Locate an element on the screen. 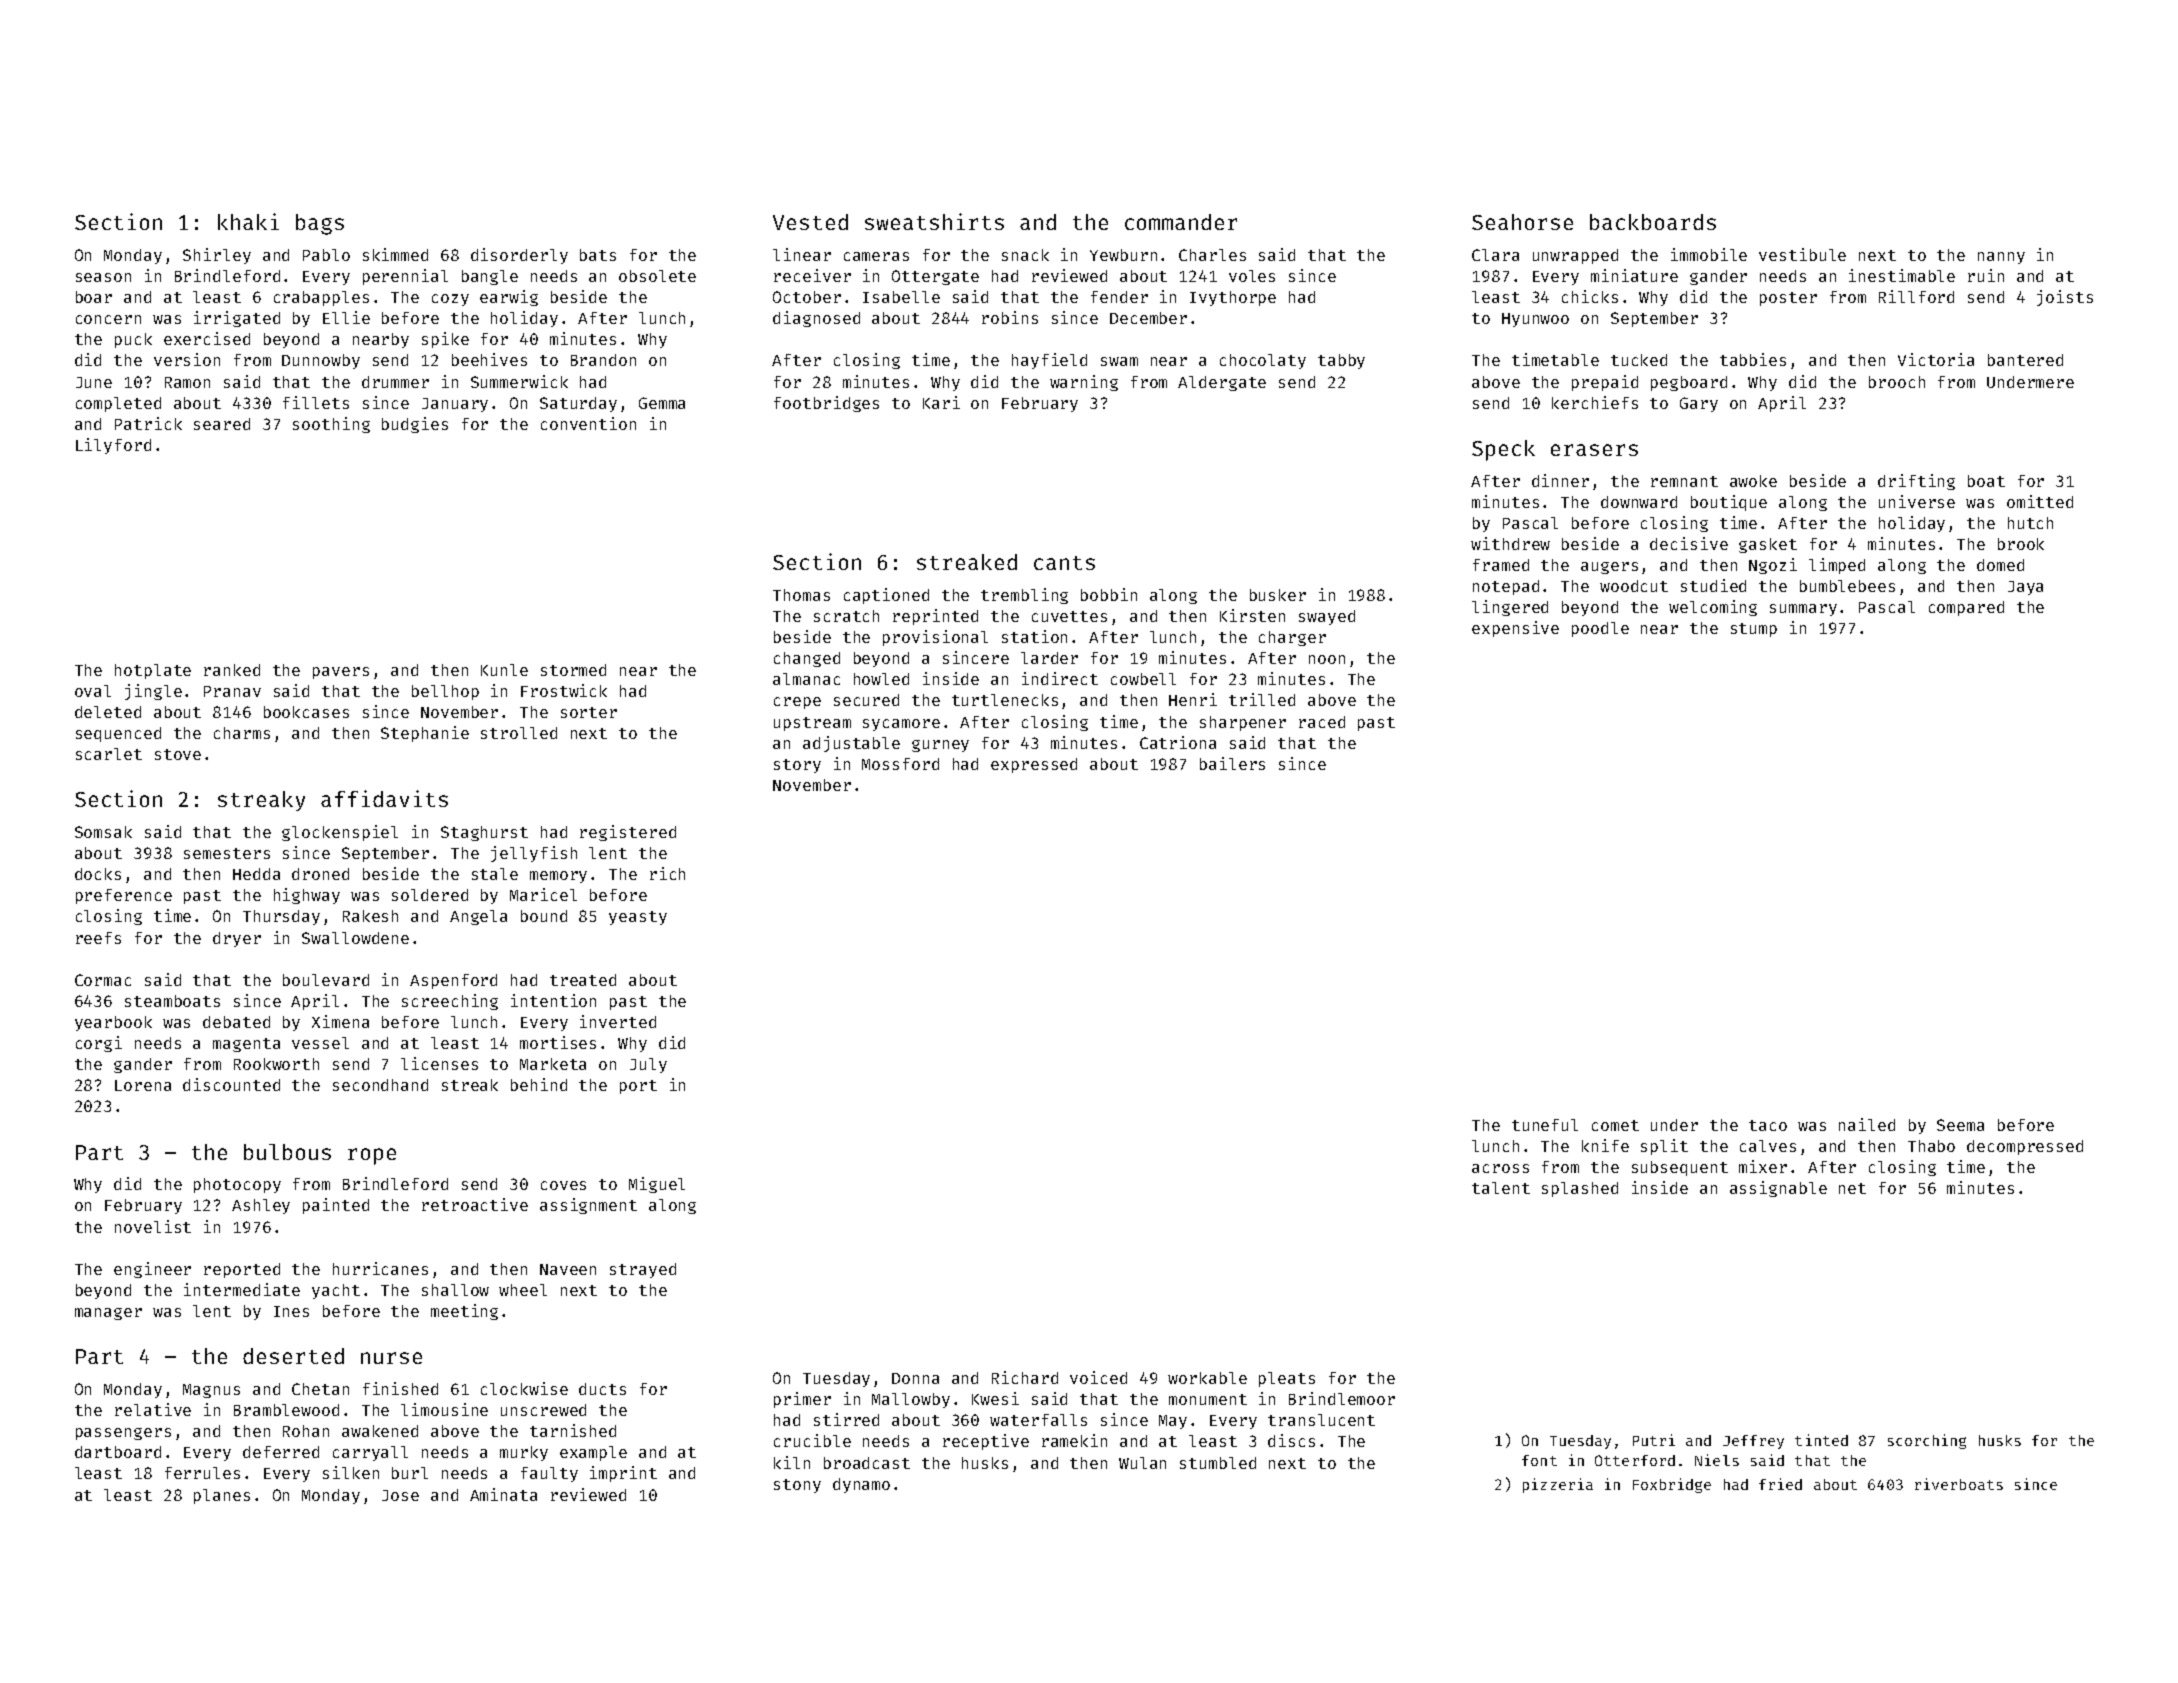 Image resolution: width=2178 pixels, height=1683 pixels. hayfield is located at coordinates (1049, 361).
